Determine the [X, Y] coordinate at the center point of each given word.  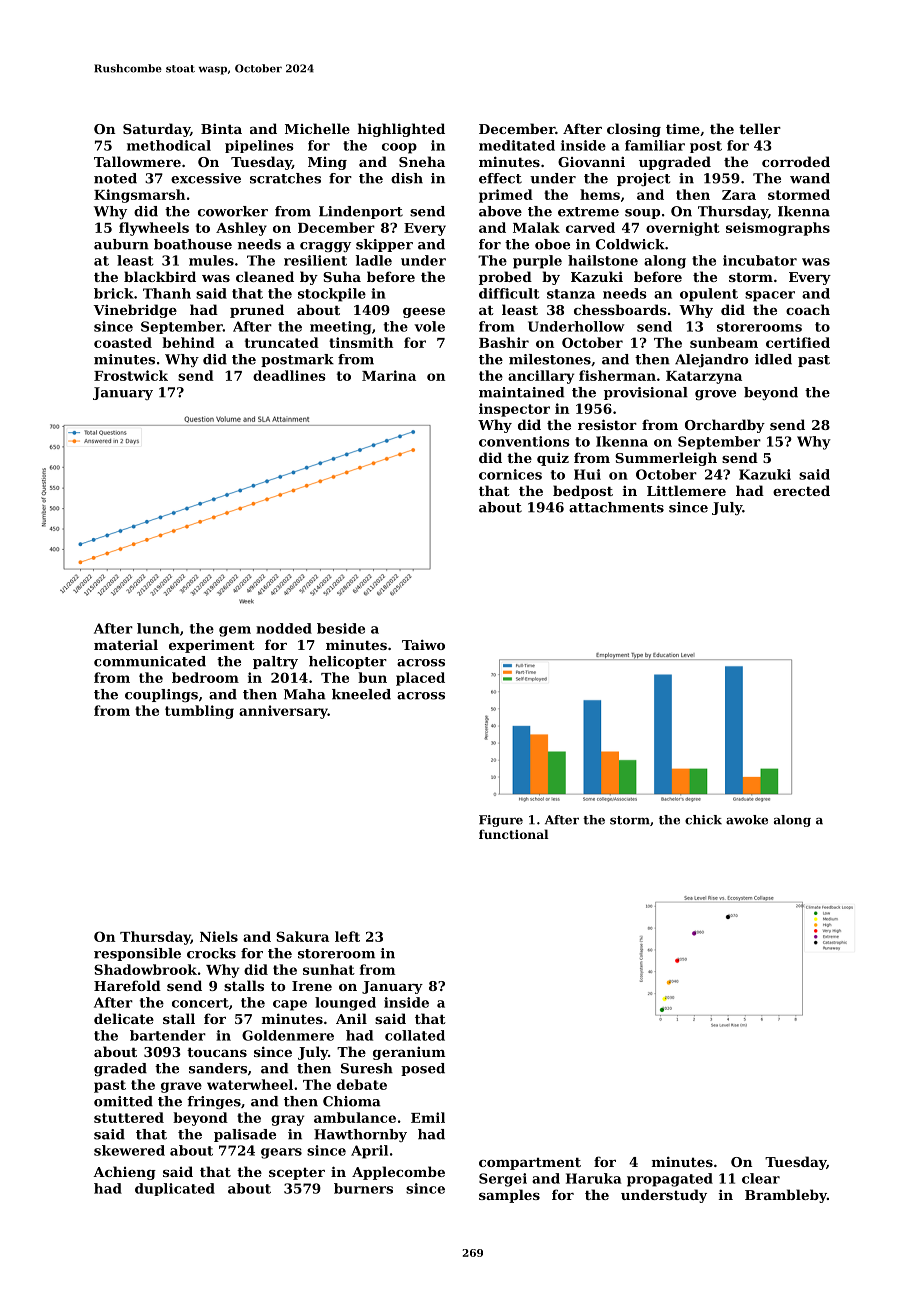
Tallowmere [137, 161]
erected [801, 490]
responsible [137, 954]
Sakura [302, 936]
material [126, 644]
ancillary [541, 377]
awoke [747, 820]
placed [420, 679]
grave [181, 1087]
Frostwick [131, 375]
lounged [345, 1004]
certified [798, 342]
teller [760, 128]
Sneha [422, 161]
